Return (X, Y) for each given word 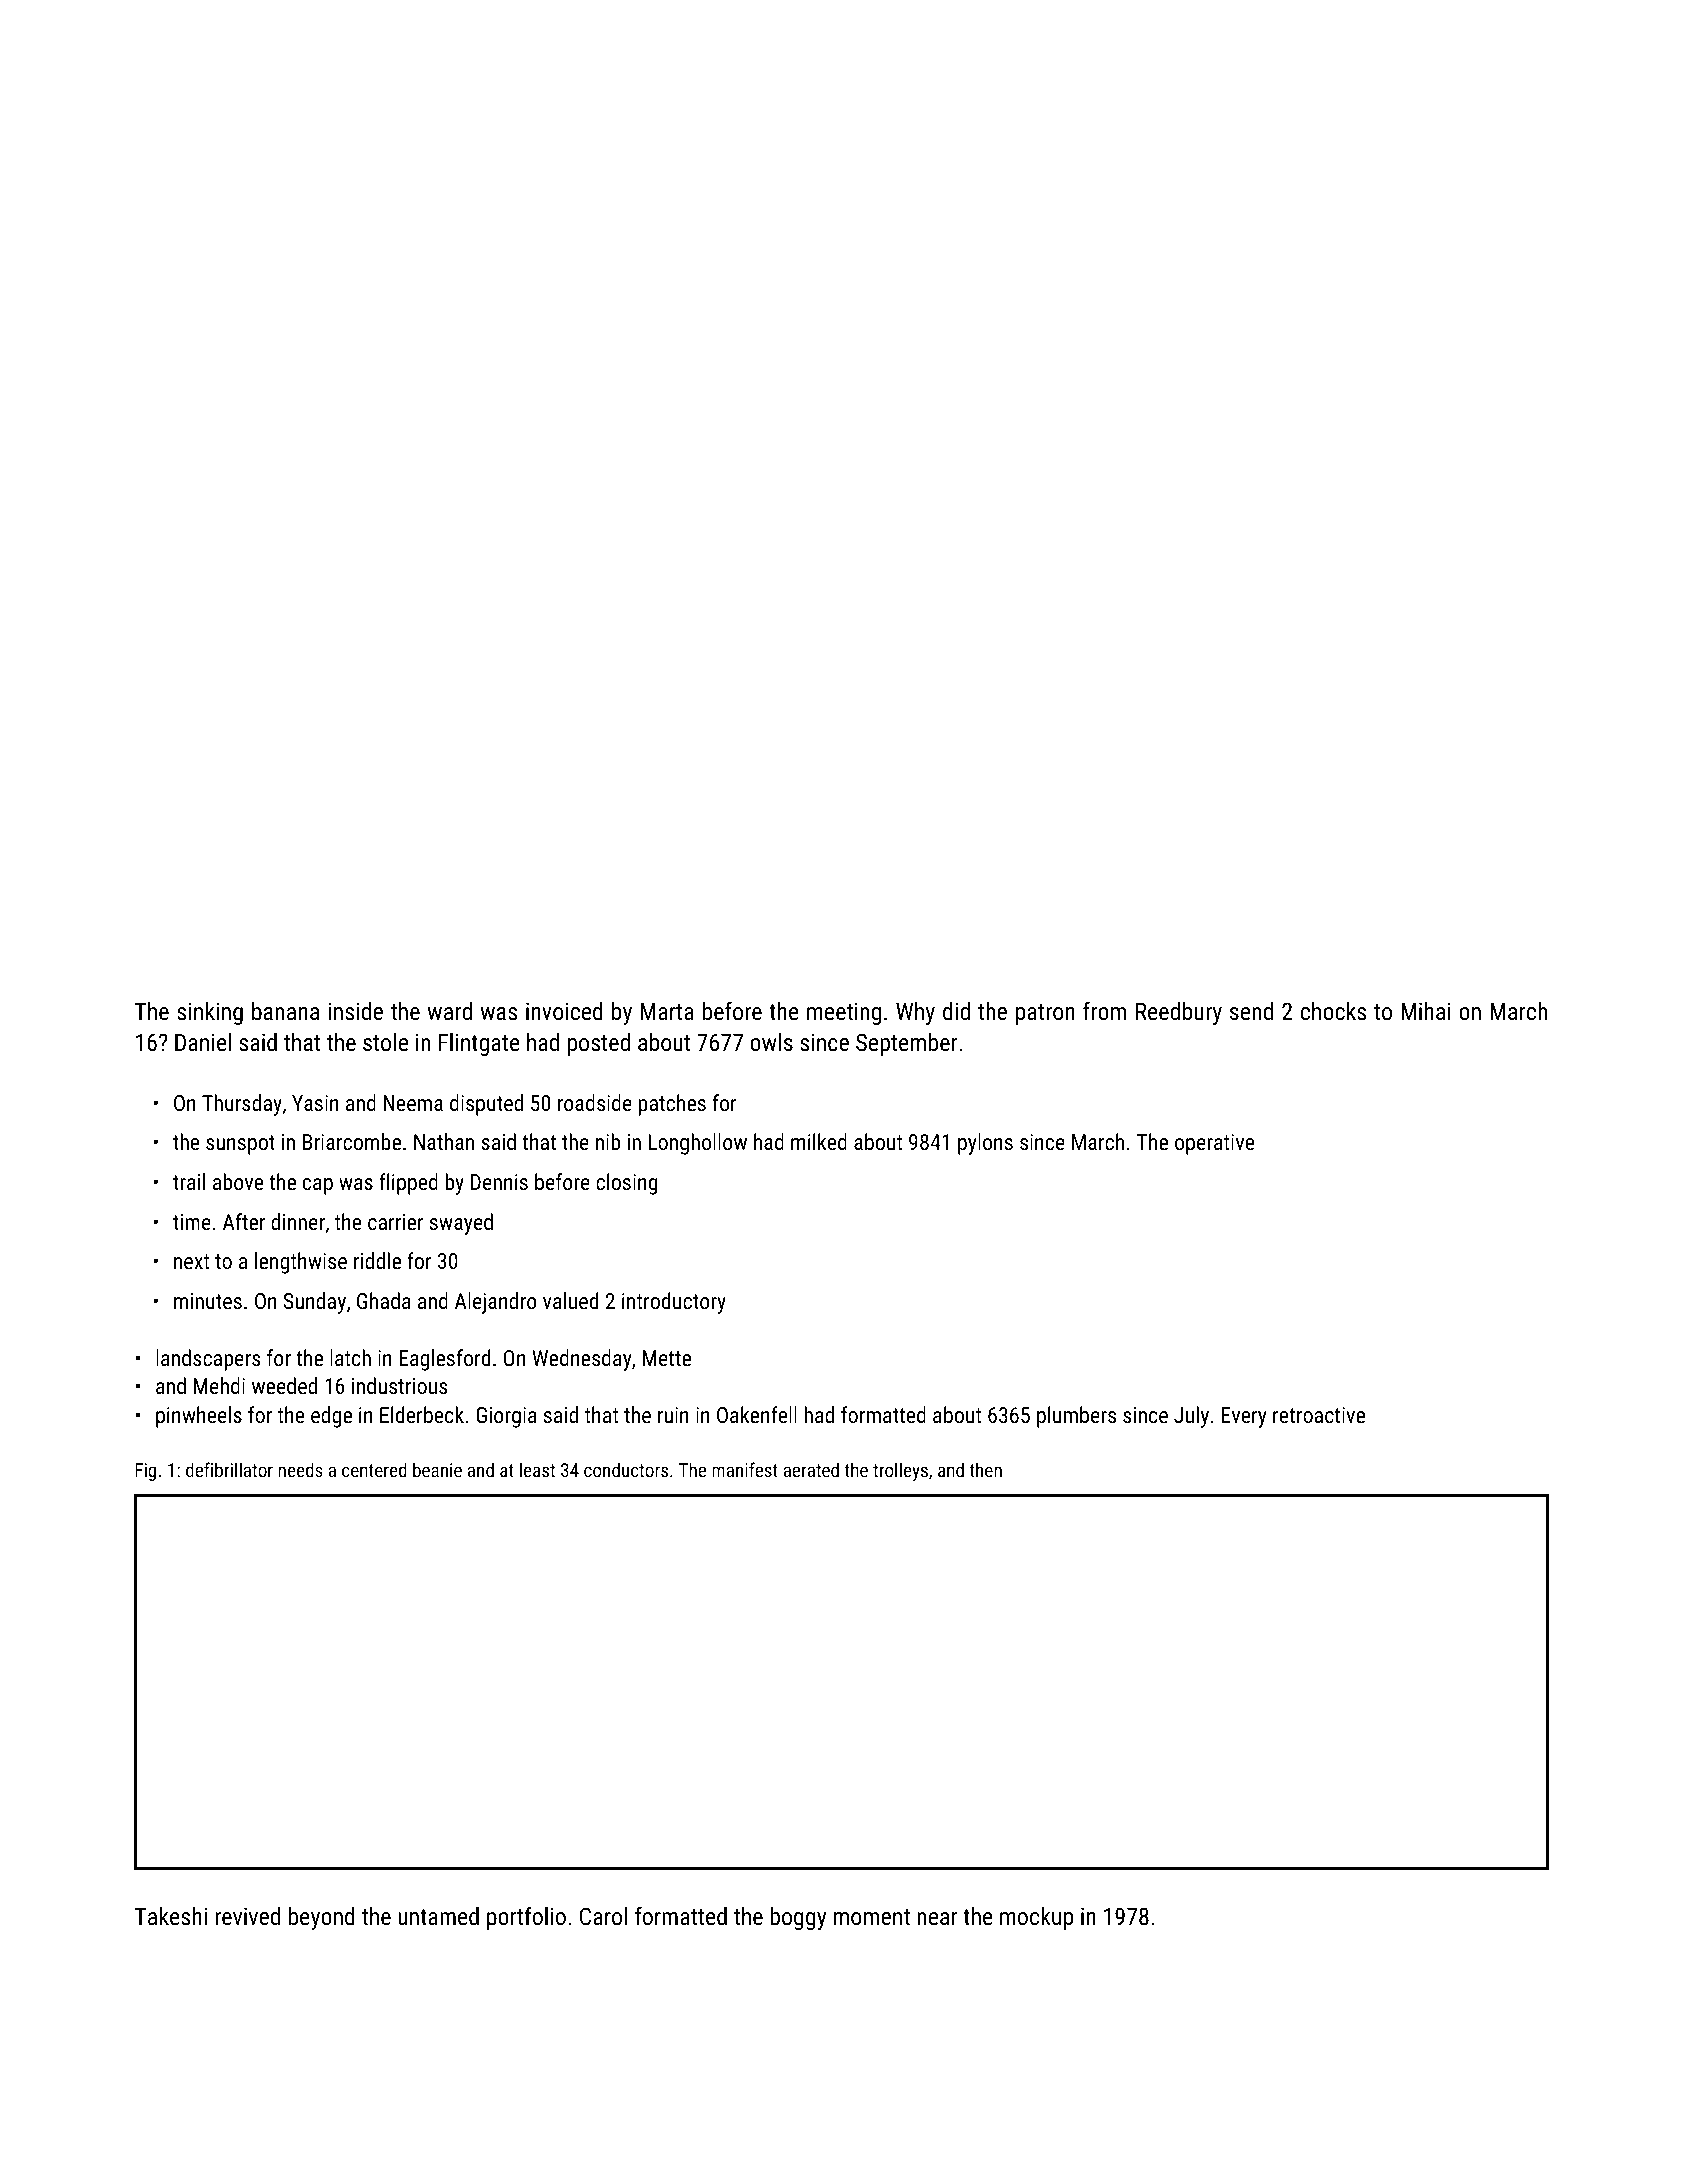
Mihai (1426, 1011)
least (537, 1469)
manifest (745, 1469)
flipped (408, 1184)
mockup (1037, 1918)
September (907, 1044)
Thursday (242, 1105)
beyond (322, 1918)
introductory (674, 1303)
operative (1214, 1144)
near (937, 1918)
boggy (798, 1918)
